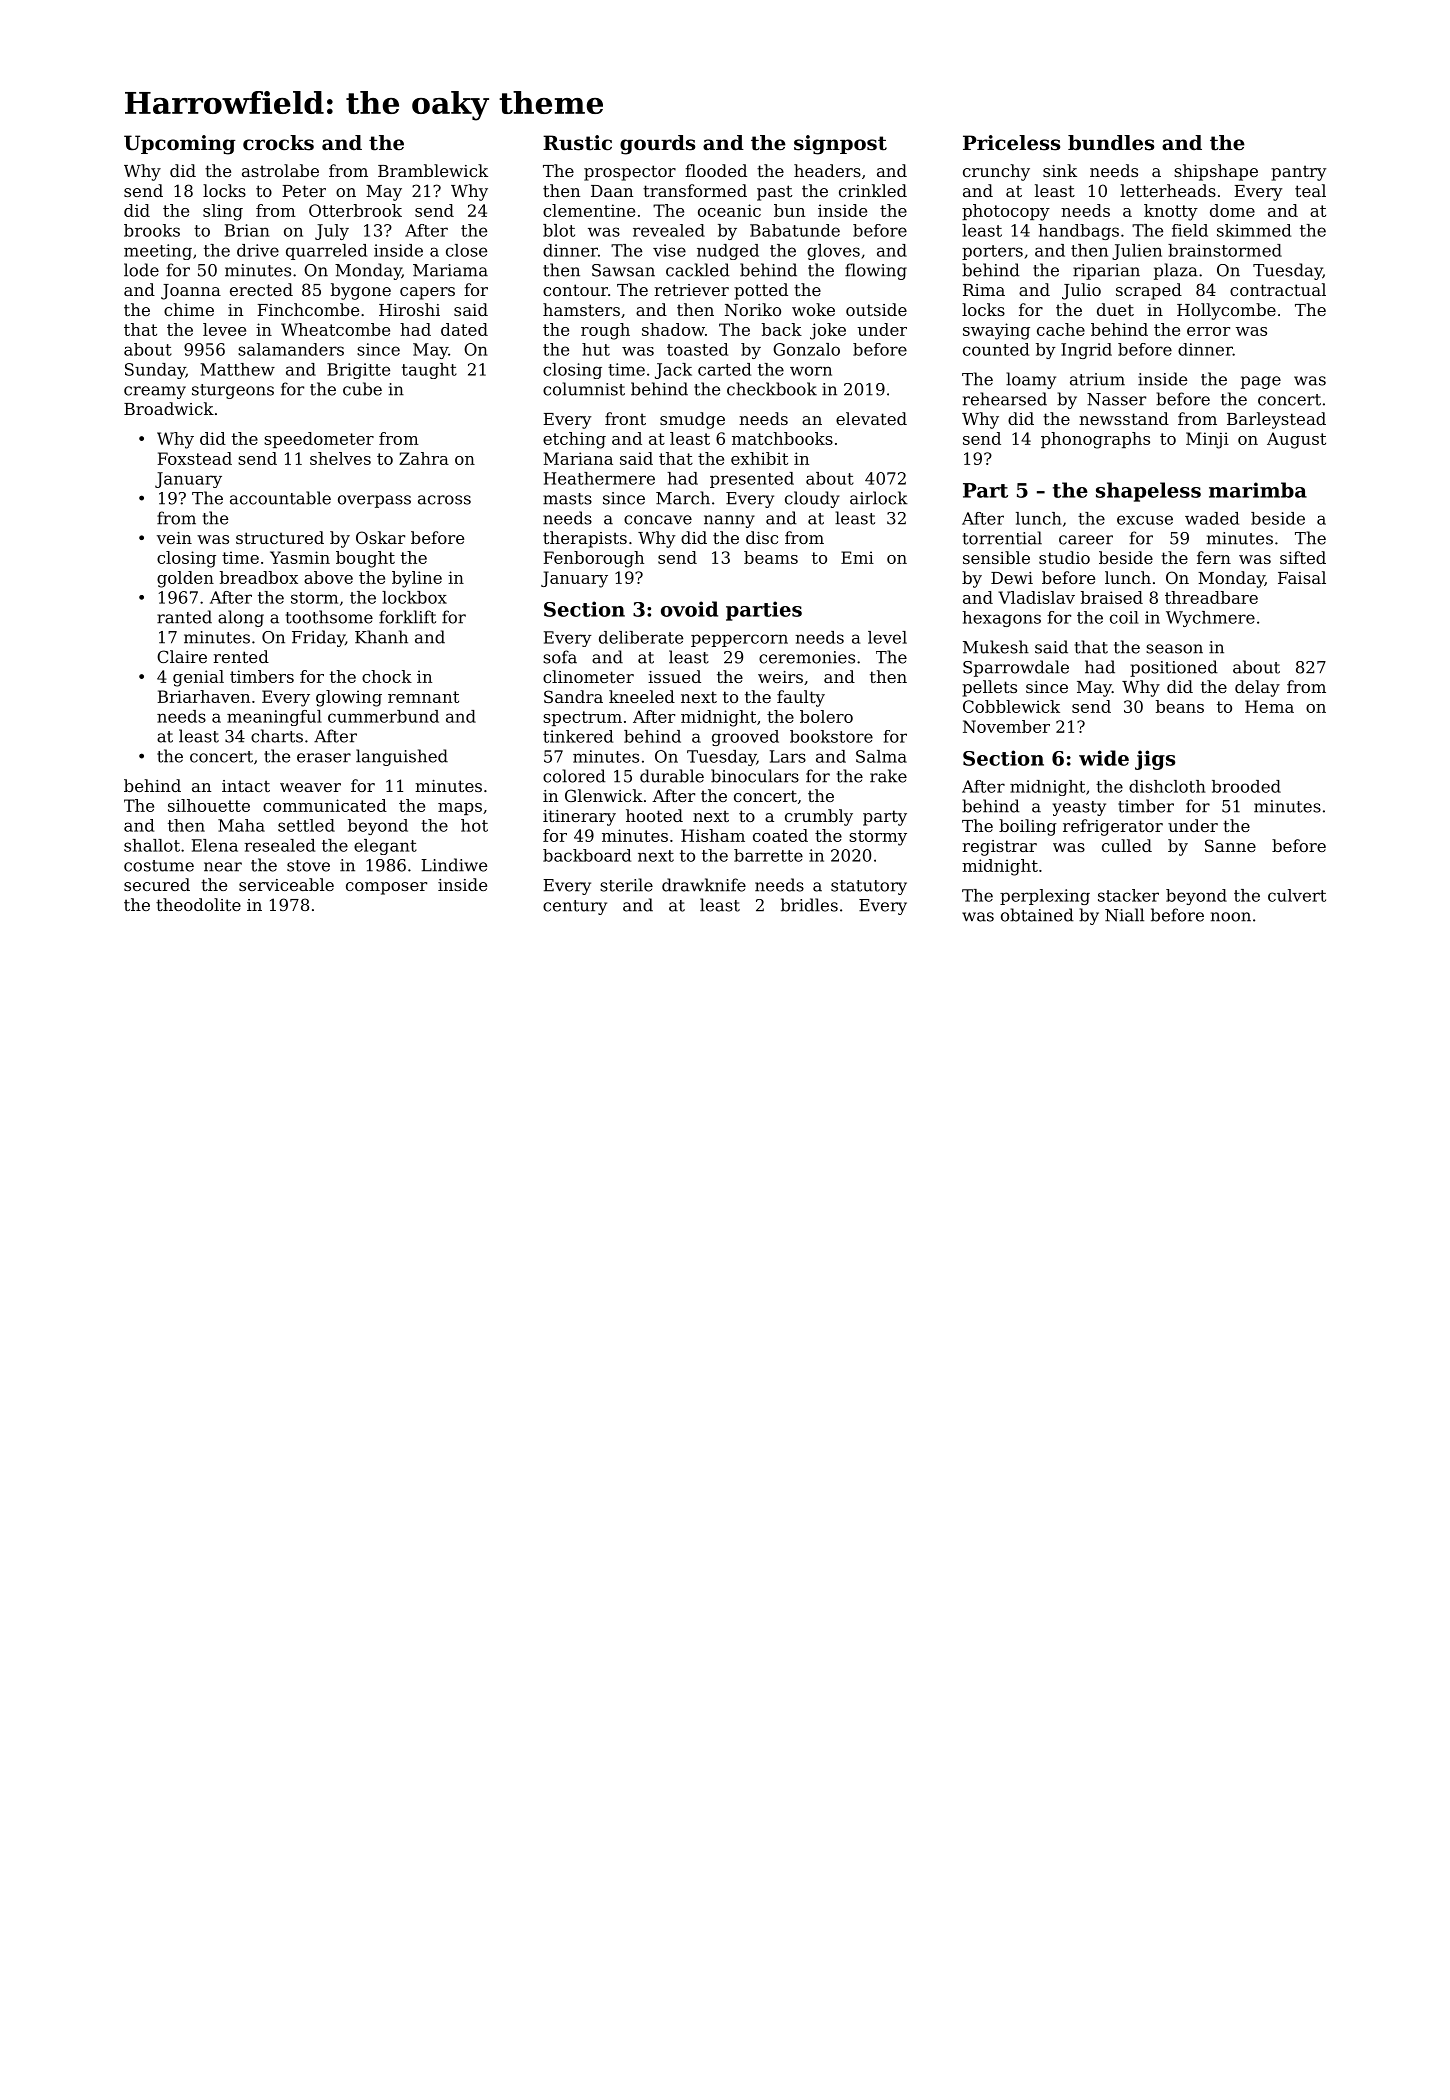 The image size is (1450, 2100). Describe the element at coordinates (1278, 289) in the screenshot. I see `contractual` at that location.
